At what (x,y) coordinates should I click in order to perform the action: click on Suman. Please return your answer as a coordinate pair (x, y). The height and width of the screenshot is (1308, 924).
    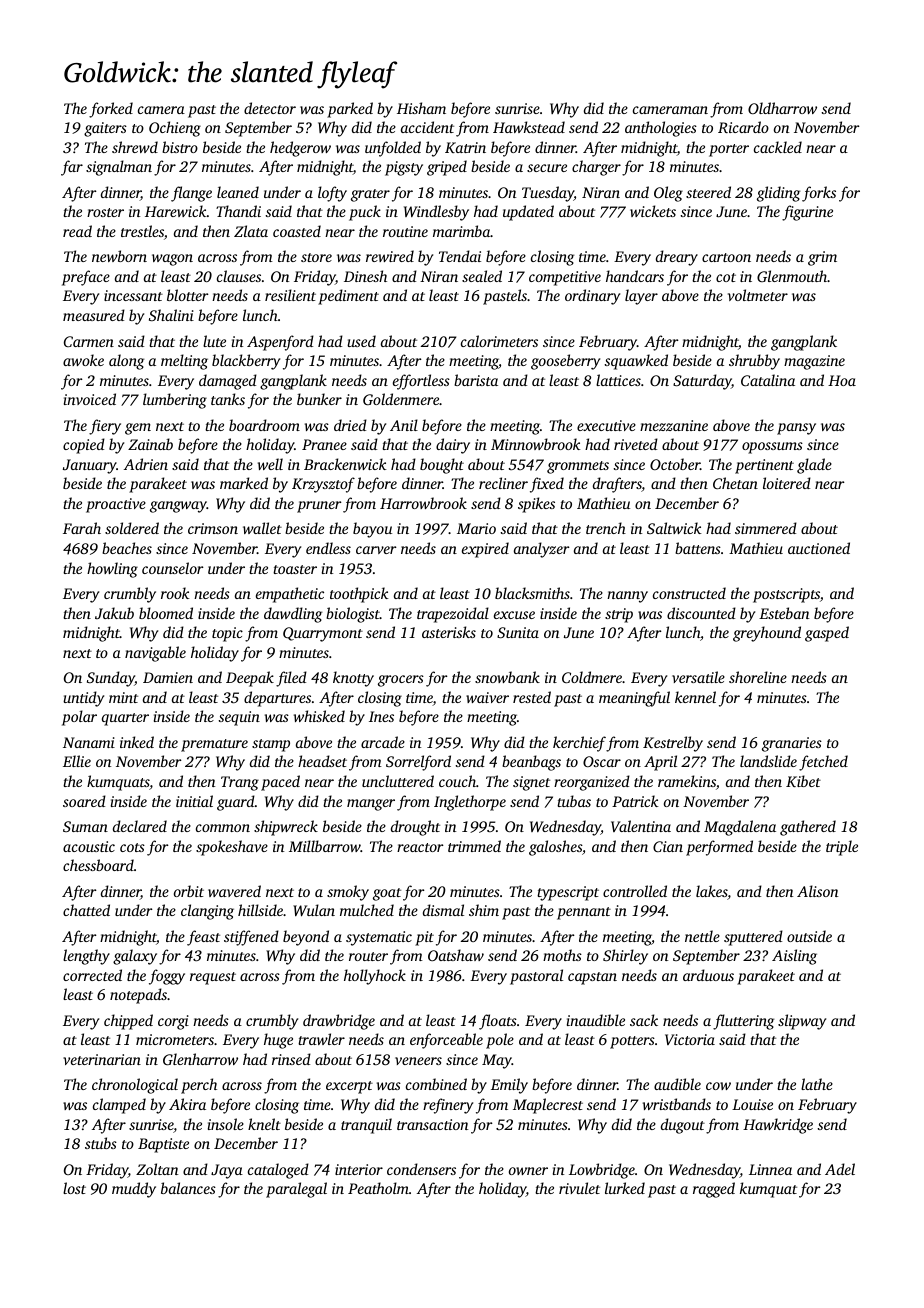
    Looking at the image, I should click on (85, 826).
